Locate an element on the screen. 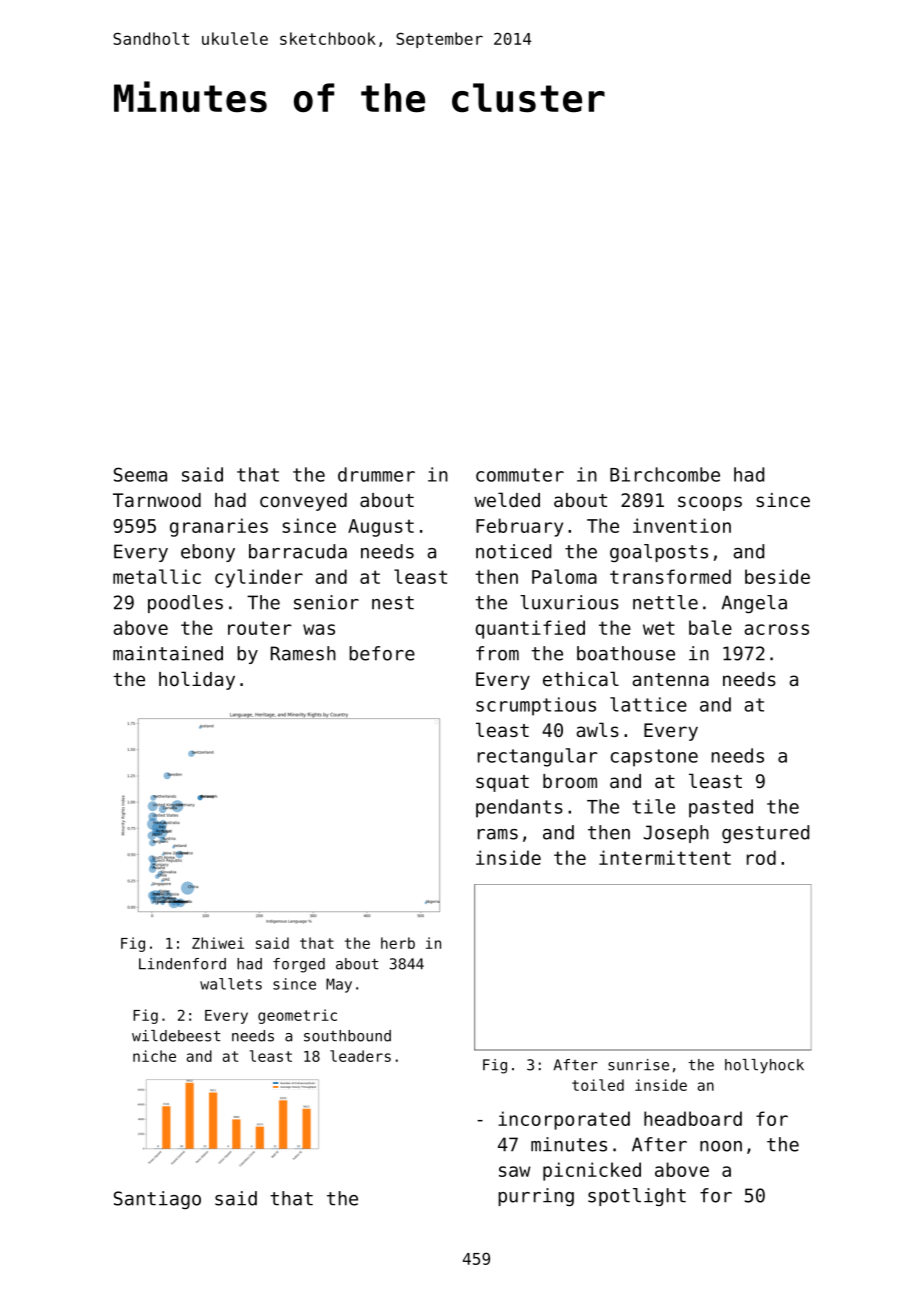 The image size is (924, 1308). scoops is located at coordinates (710, 503).
